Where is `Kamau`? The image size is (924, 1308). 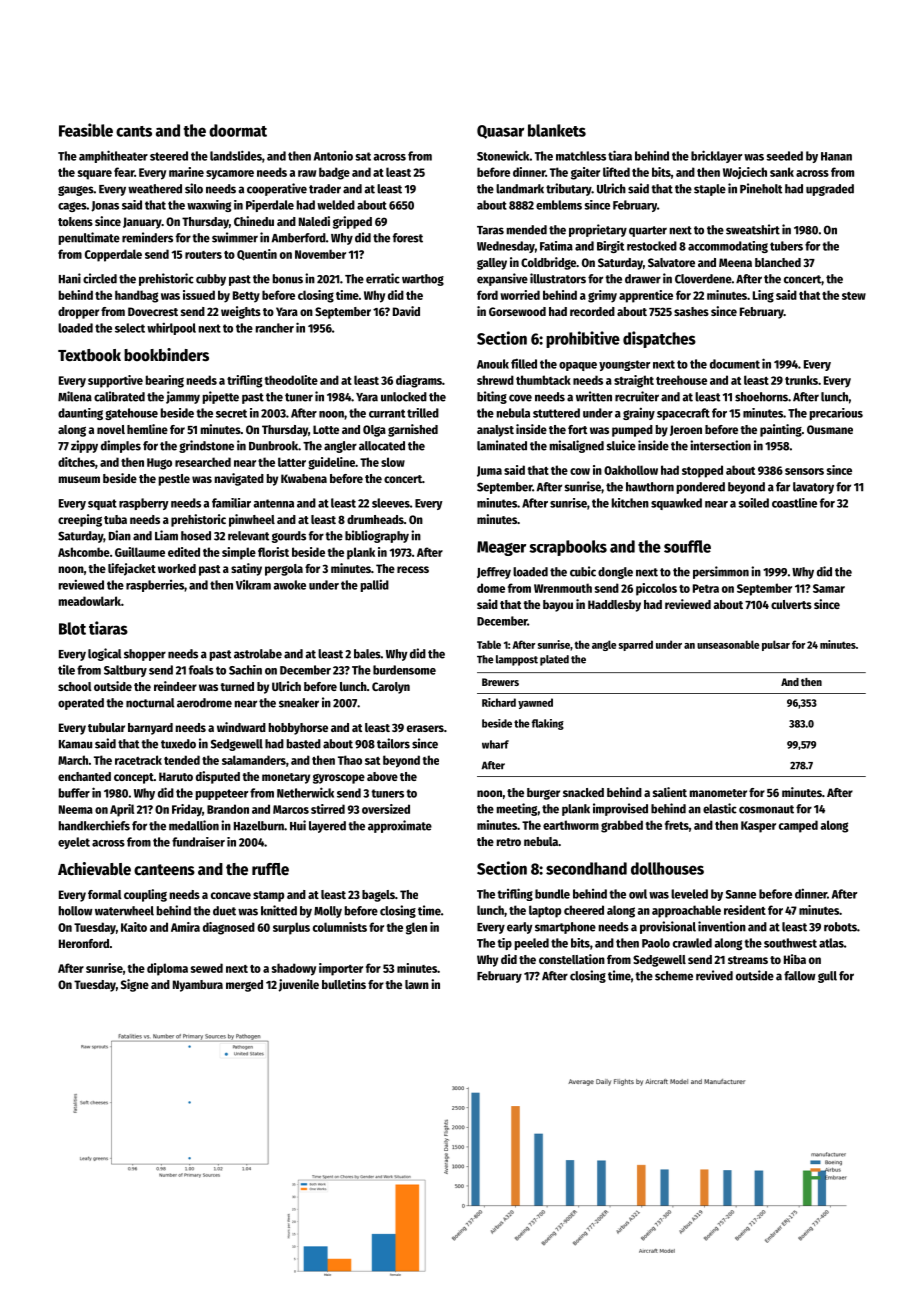 Kamau is located at coordinates (75, 744).
